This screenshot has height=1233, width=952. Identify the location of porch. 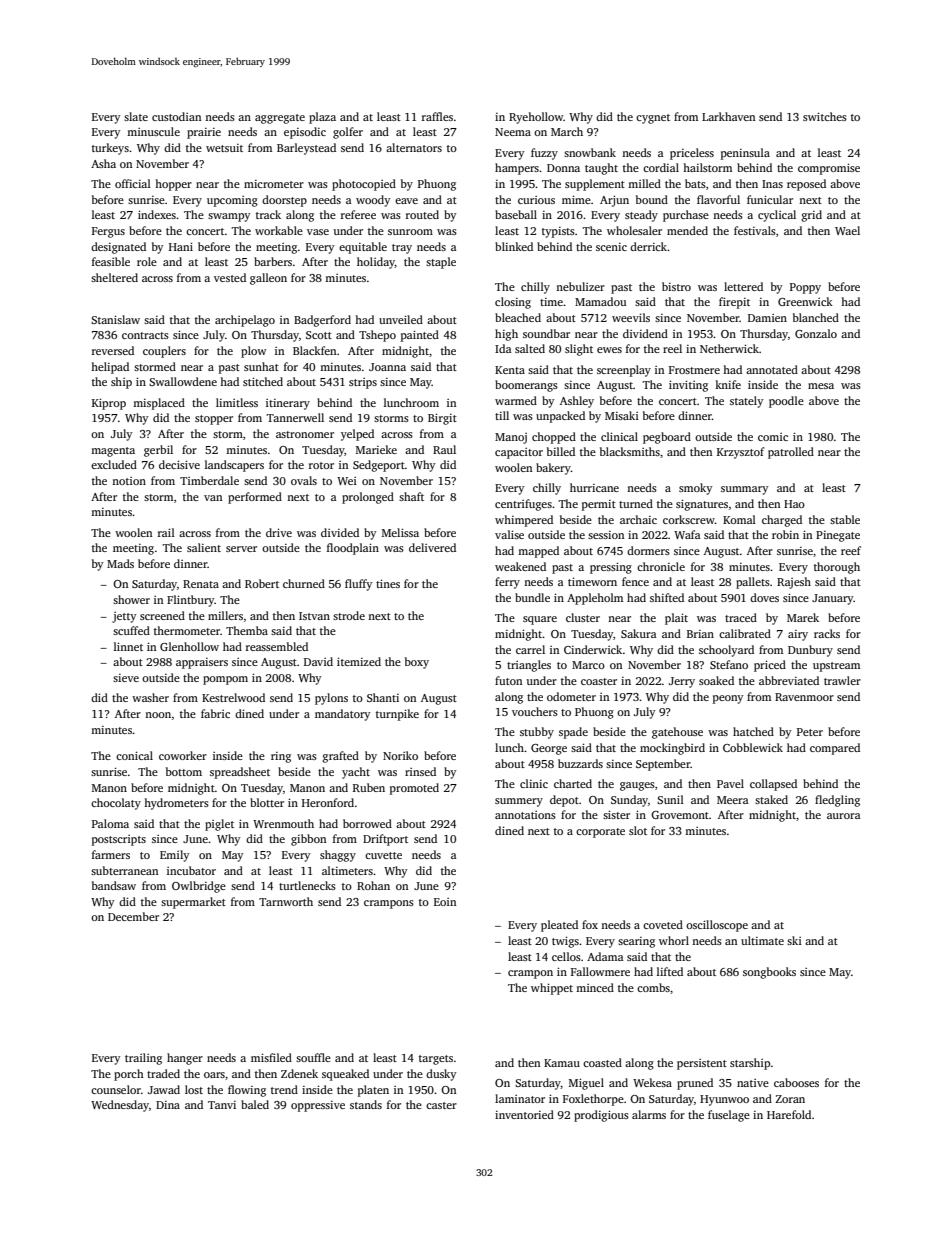
(129, 1075).
